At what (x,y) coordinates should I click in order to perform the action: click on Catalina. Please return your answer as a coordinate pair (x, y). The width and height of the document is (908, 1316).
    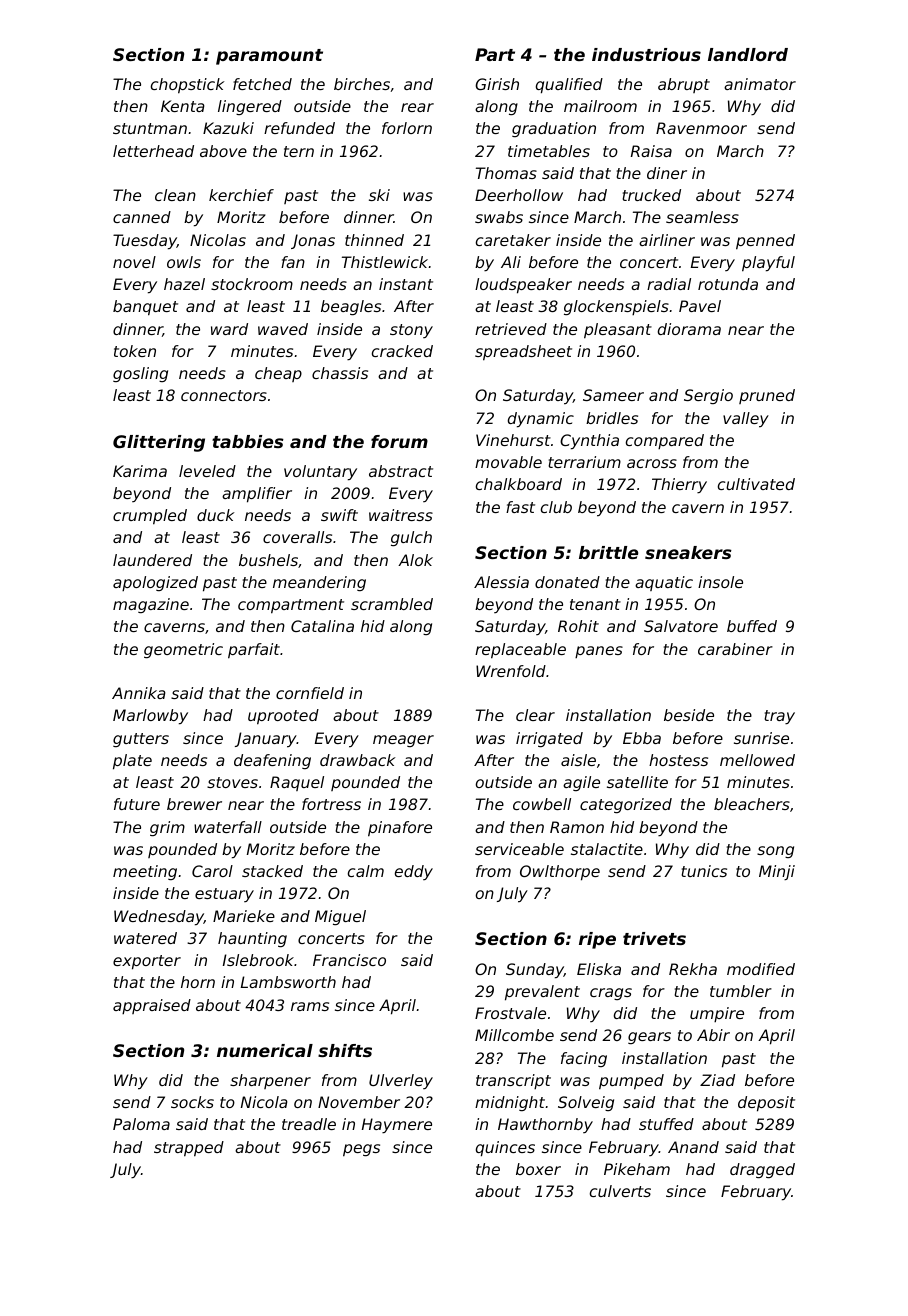
    Looking at the image, I should click on (322, 626).
